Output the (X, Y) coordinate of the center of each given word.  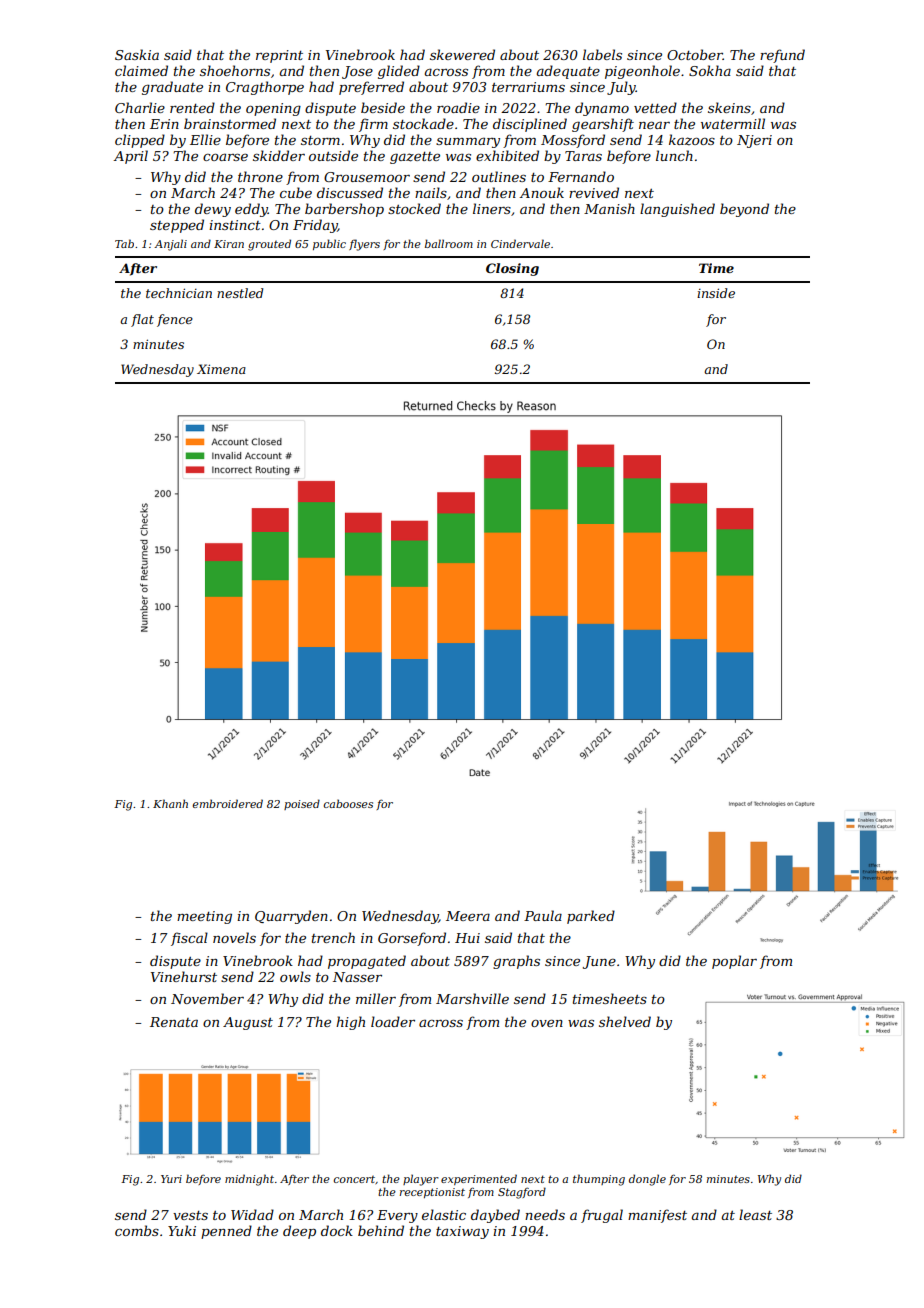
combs (137, 1230)
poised (302, 804)
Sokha (710, 70)
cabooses (348, 803)
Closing (512, 269)
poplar (734, 962)
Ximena (221, 369)
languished (677, 210)
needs (545, 1214)
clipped (140, 141)
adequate (568, 72)
